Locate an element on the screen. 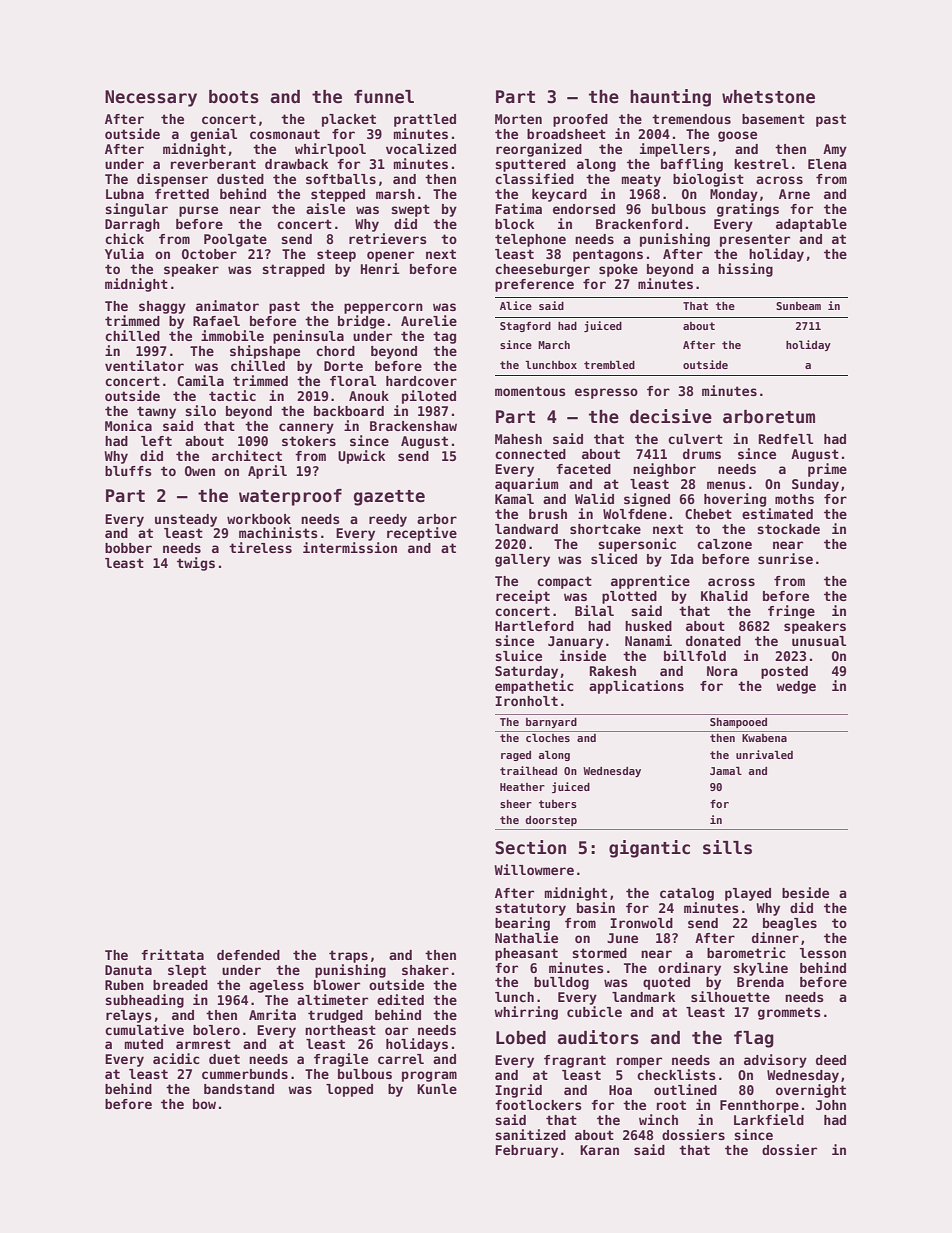  wedge is located at coordinates (796, 687).
